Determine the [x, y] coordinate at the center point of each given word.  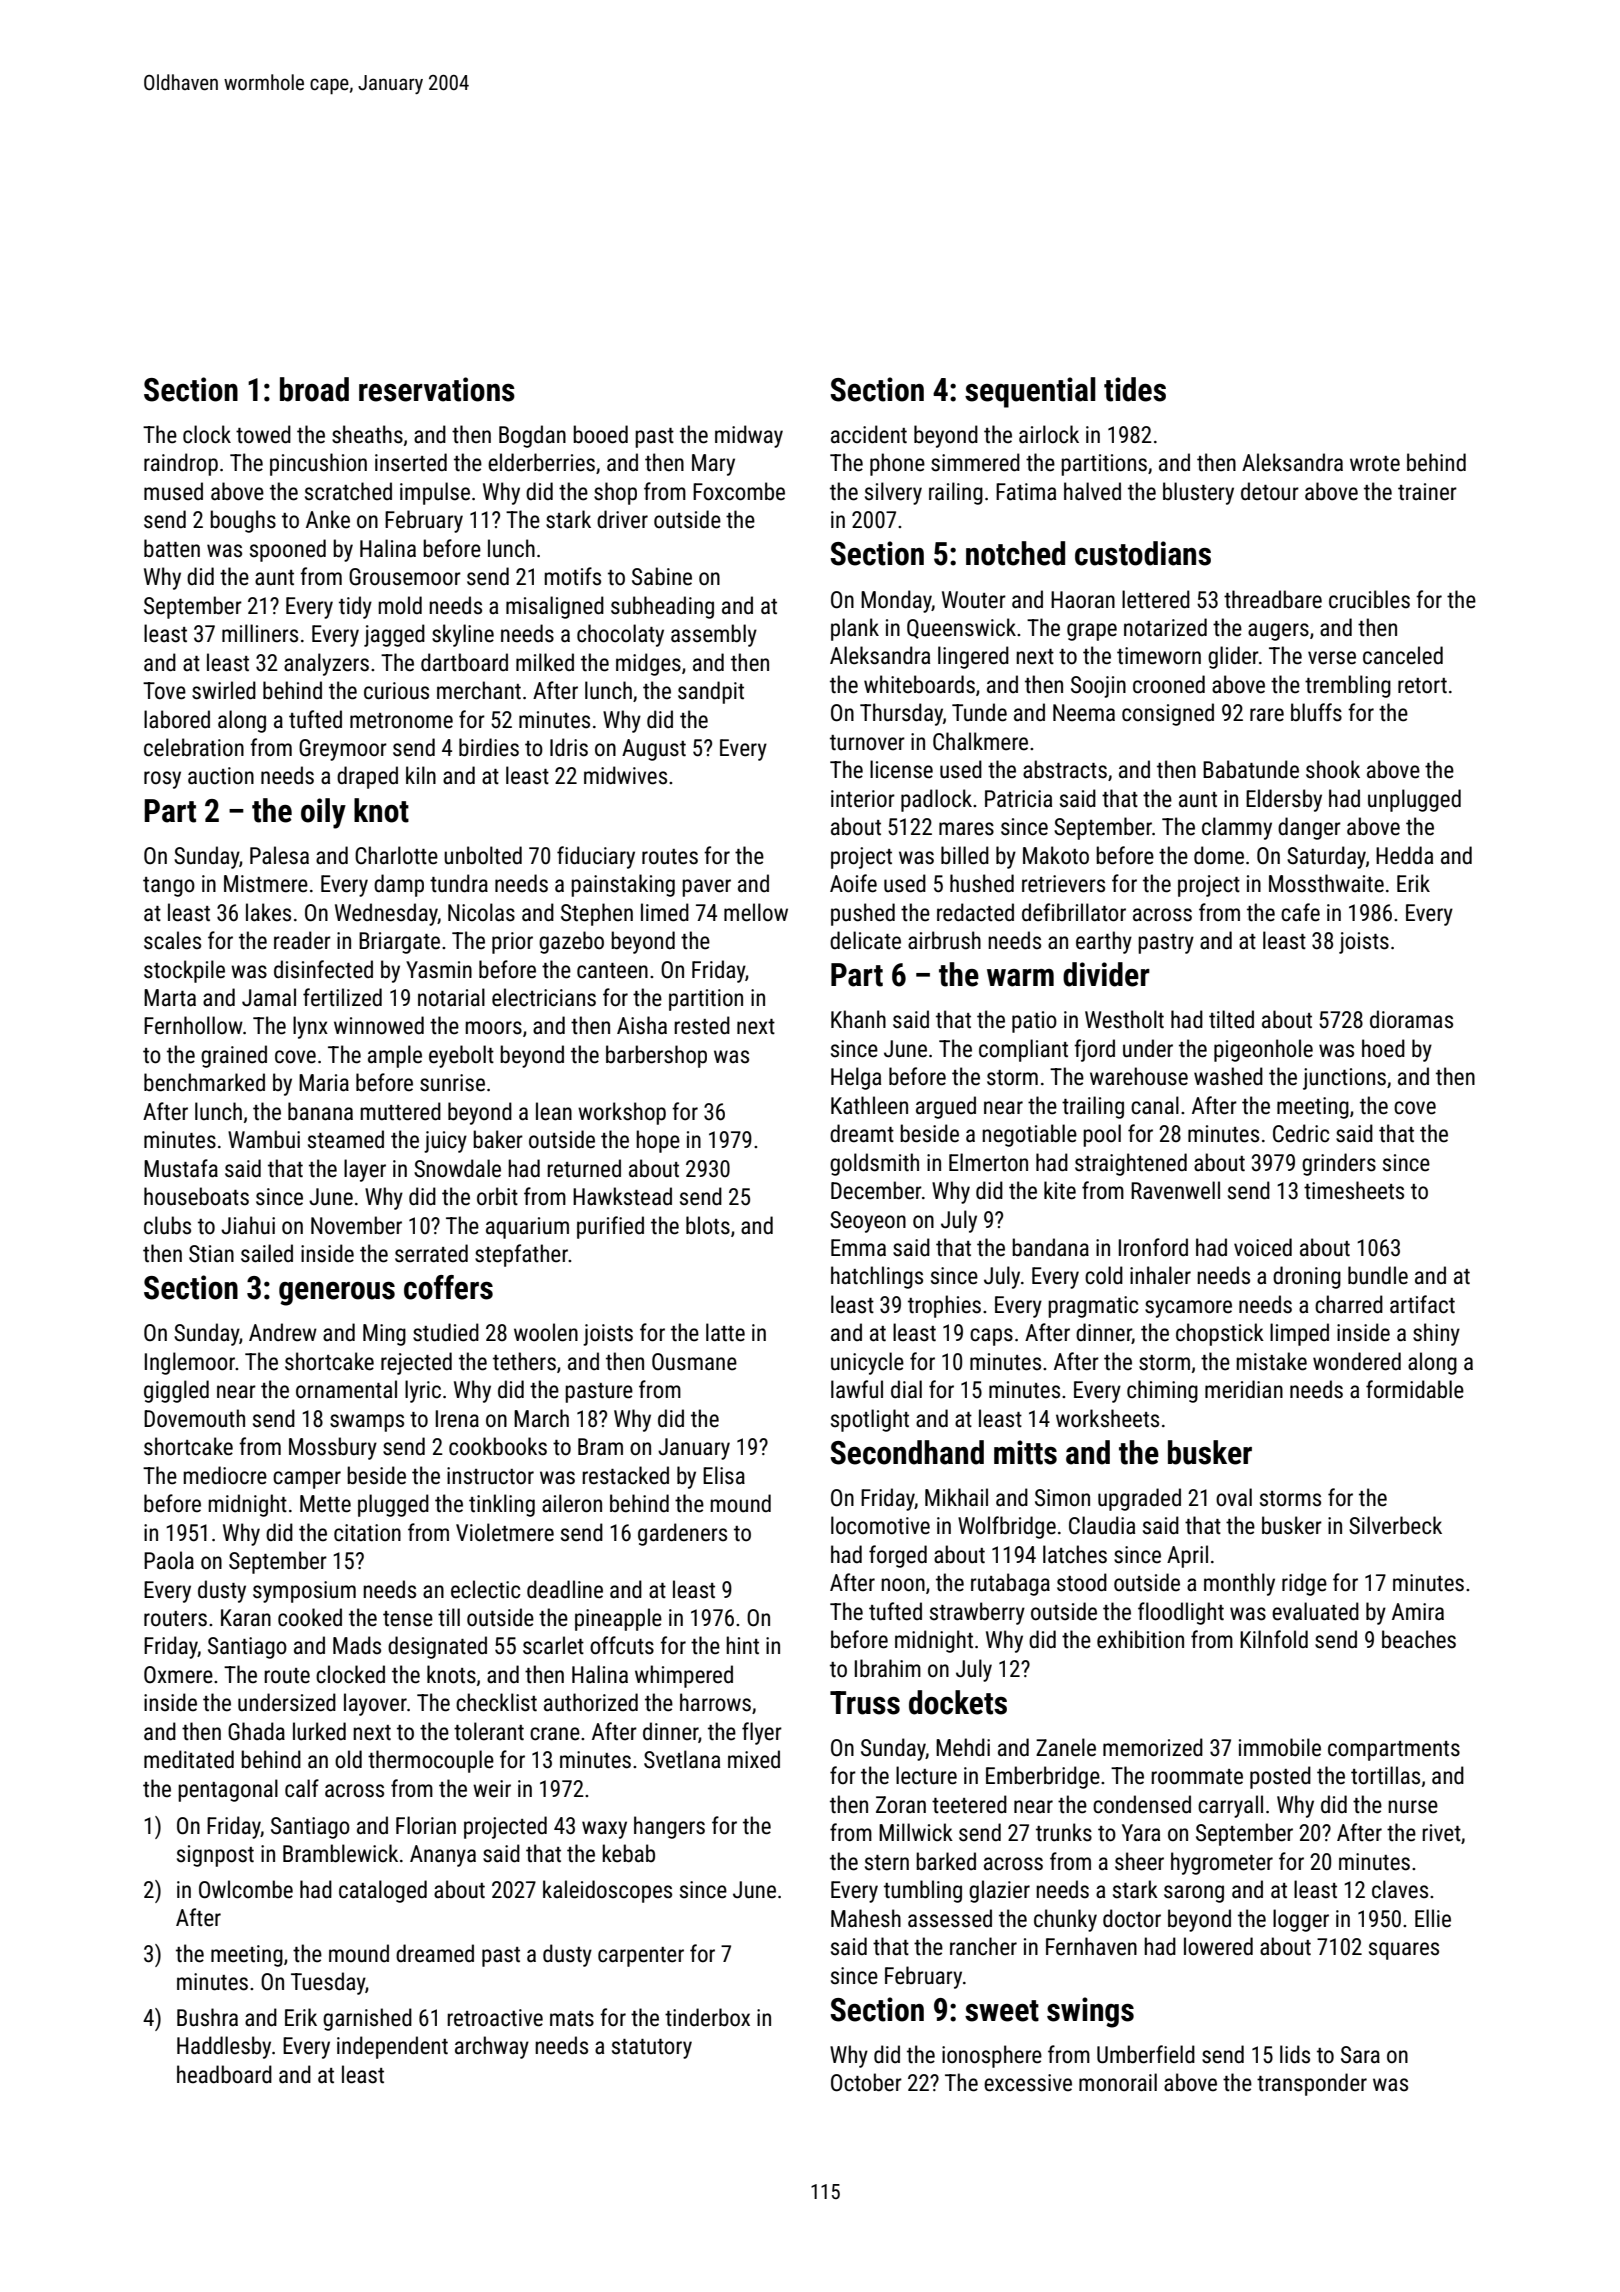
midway [749, 436]
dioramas [1411, 1019]
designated [437, 1647]
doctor [1132, 1918]
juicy [445, 1142]
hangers [669, 1827]
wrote [1375, 464]
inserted [411, 462]
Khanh [858, 1019]
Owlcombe [246, 1889]
